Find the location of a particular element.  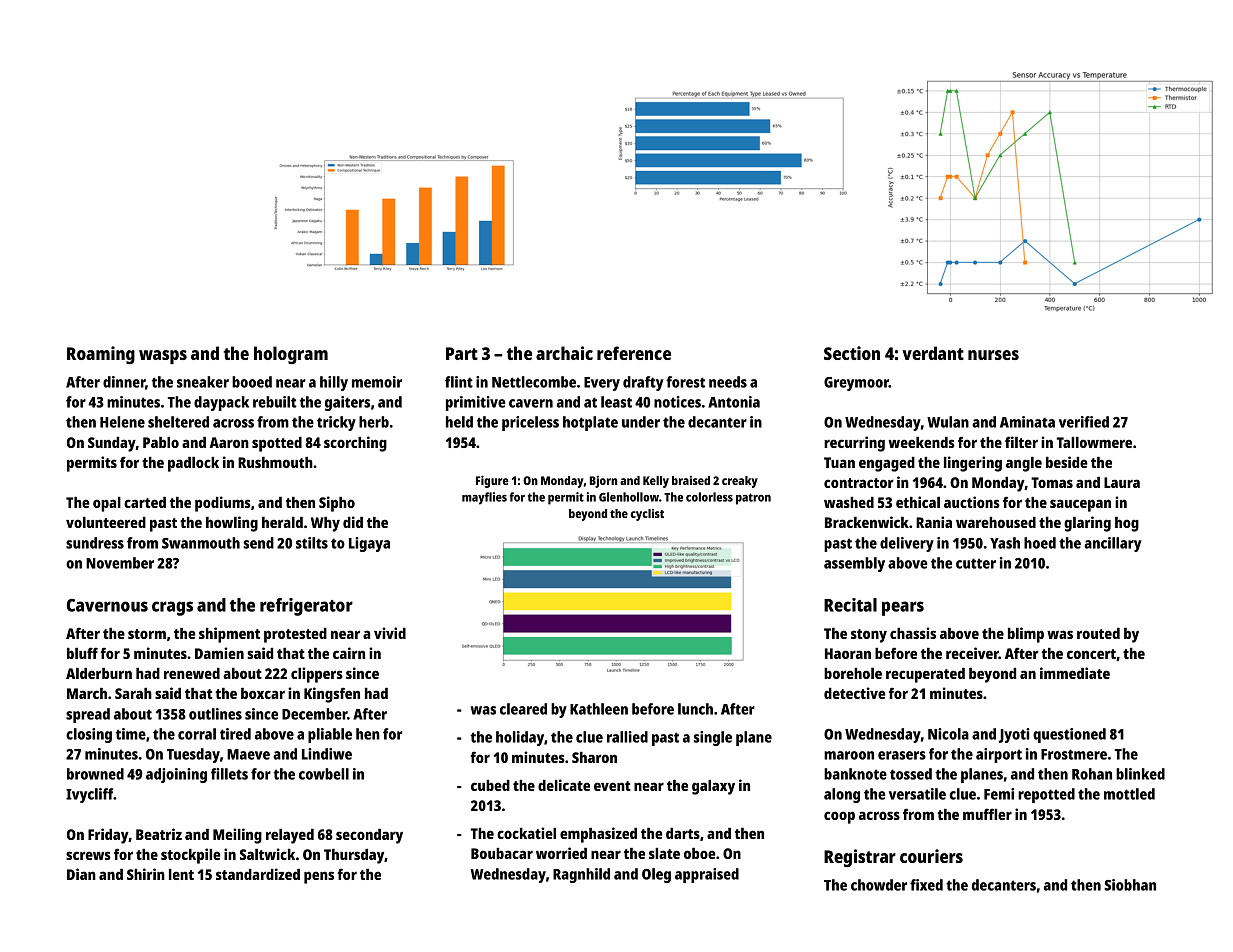

padlock is located at coordinates (193, 464).
